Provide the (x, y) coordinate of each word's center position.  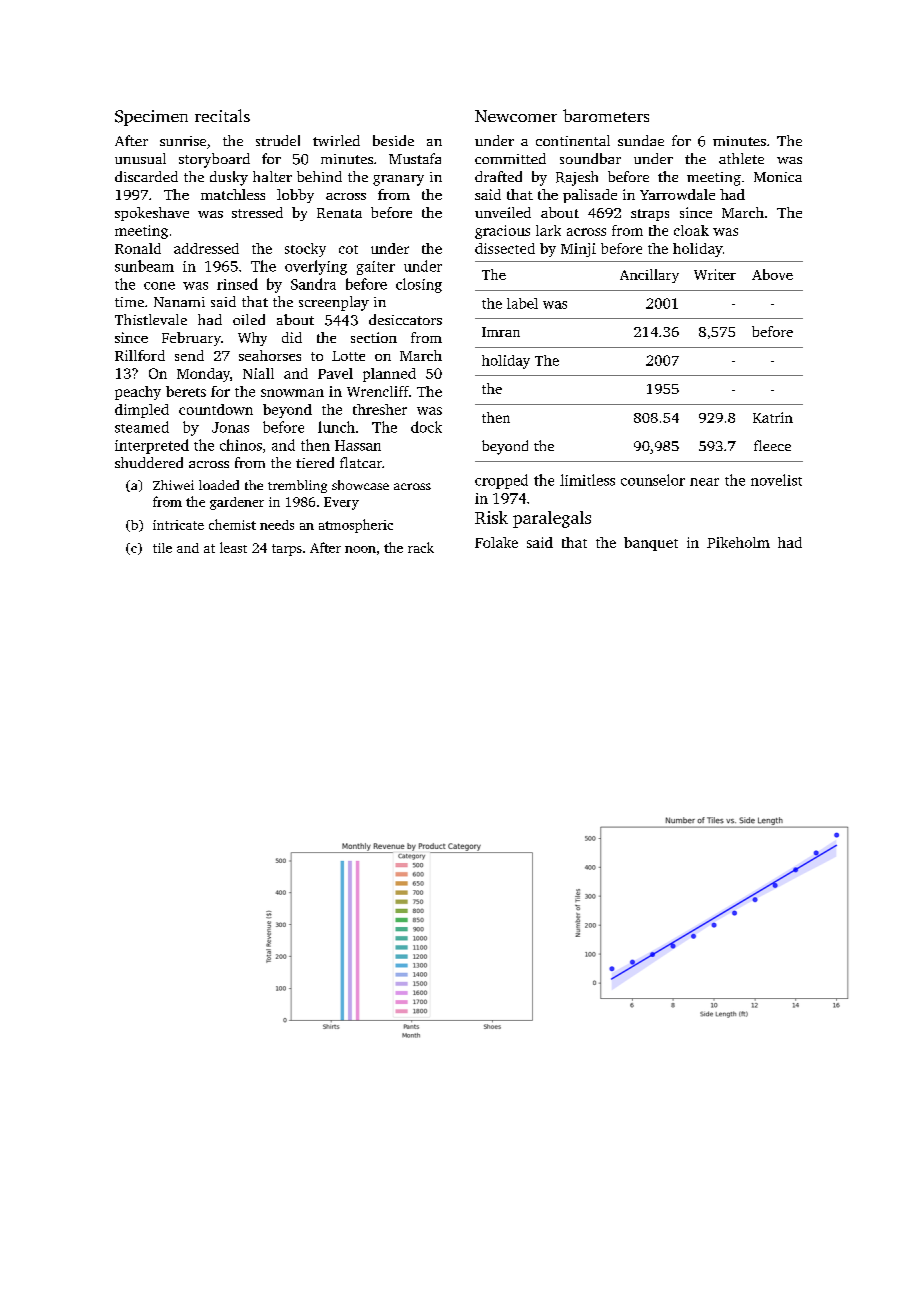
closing (419, 285)
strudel (278, 140)
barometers (606, 115)
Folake (496, 542)
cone (159, 286)
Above (772, 274)
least (233, 547)
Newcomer (516, 116)
